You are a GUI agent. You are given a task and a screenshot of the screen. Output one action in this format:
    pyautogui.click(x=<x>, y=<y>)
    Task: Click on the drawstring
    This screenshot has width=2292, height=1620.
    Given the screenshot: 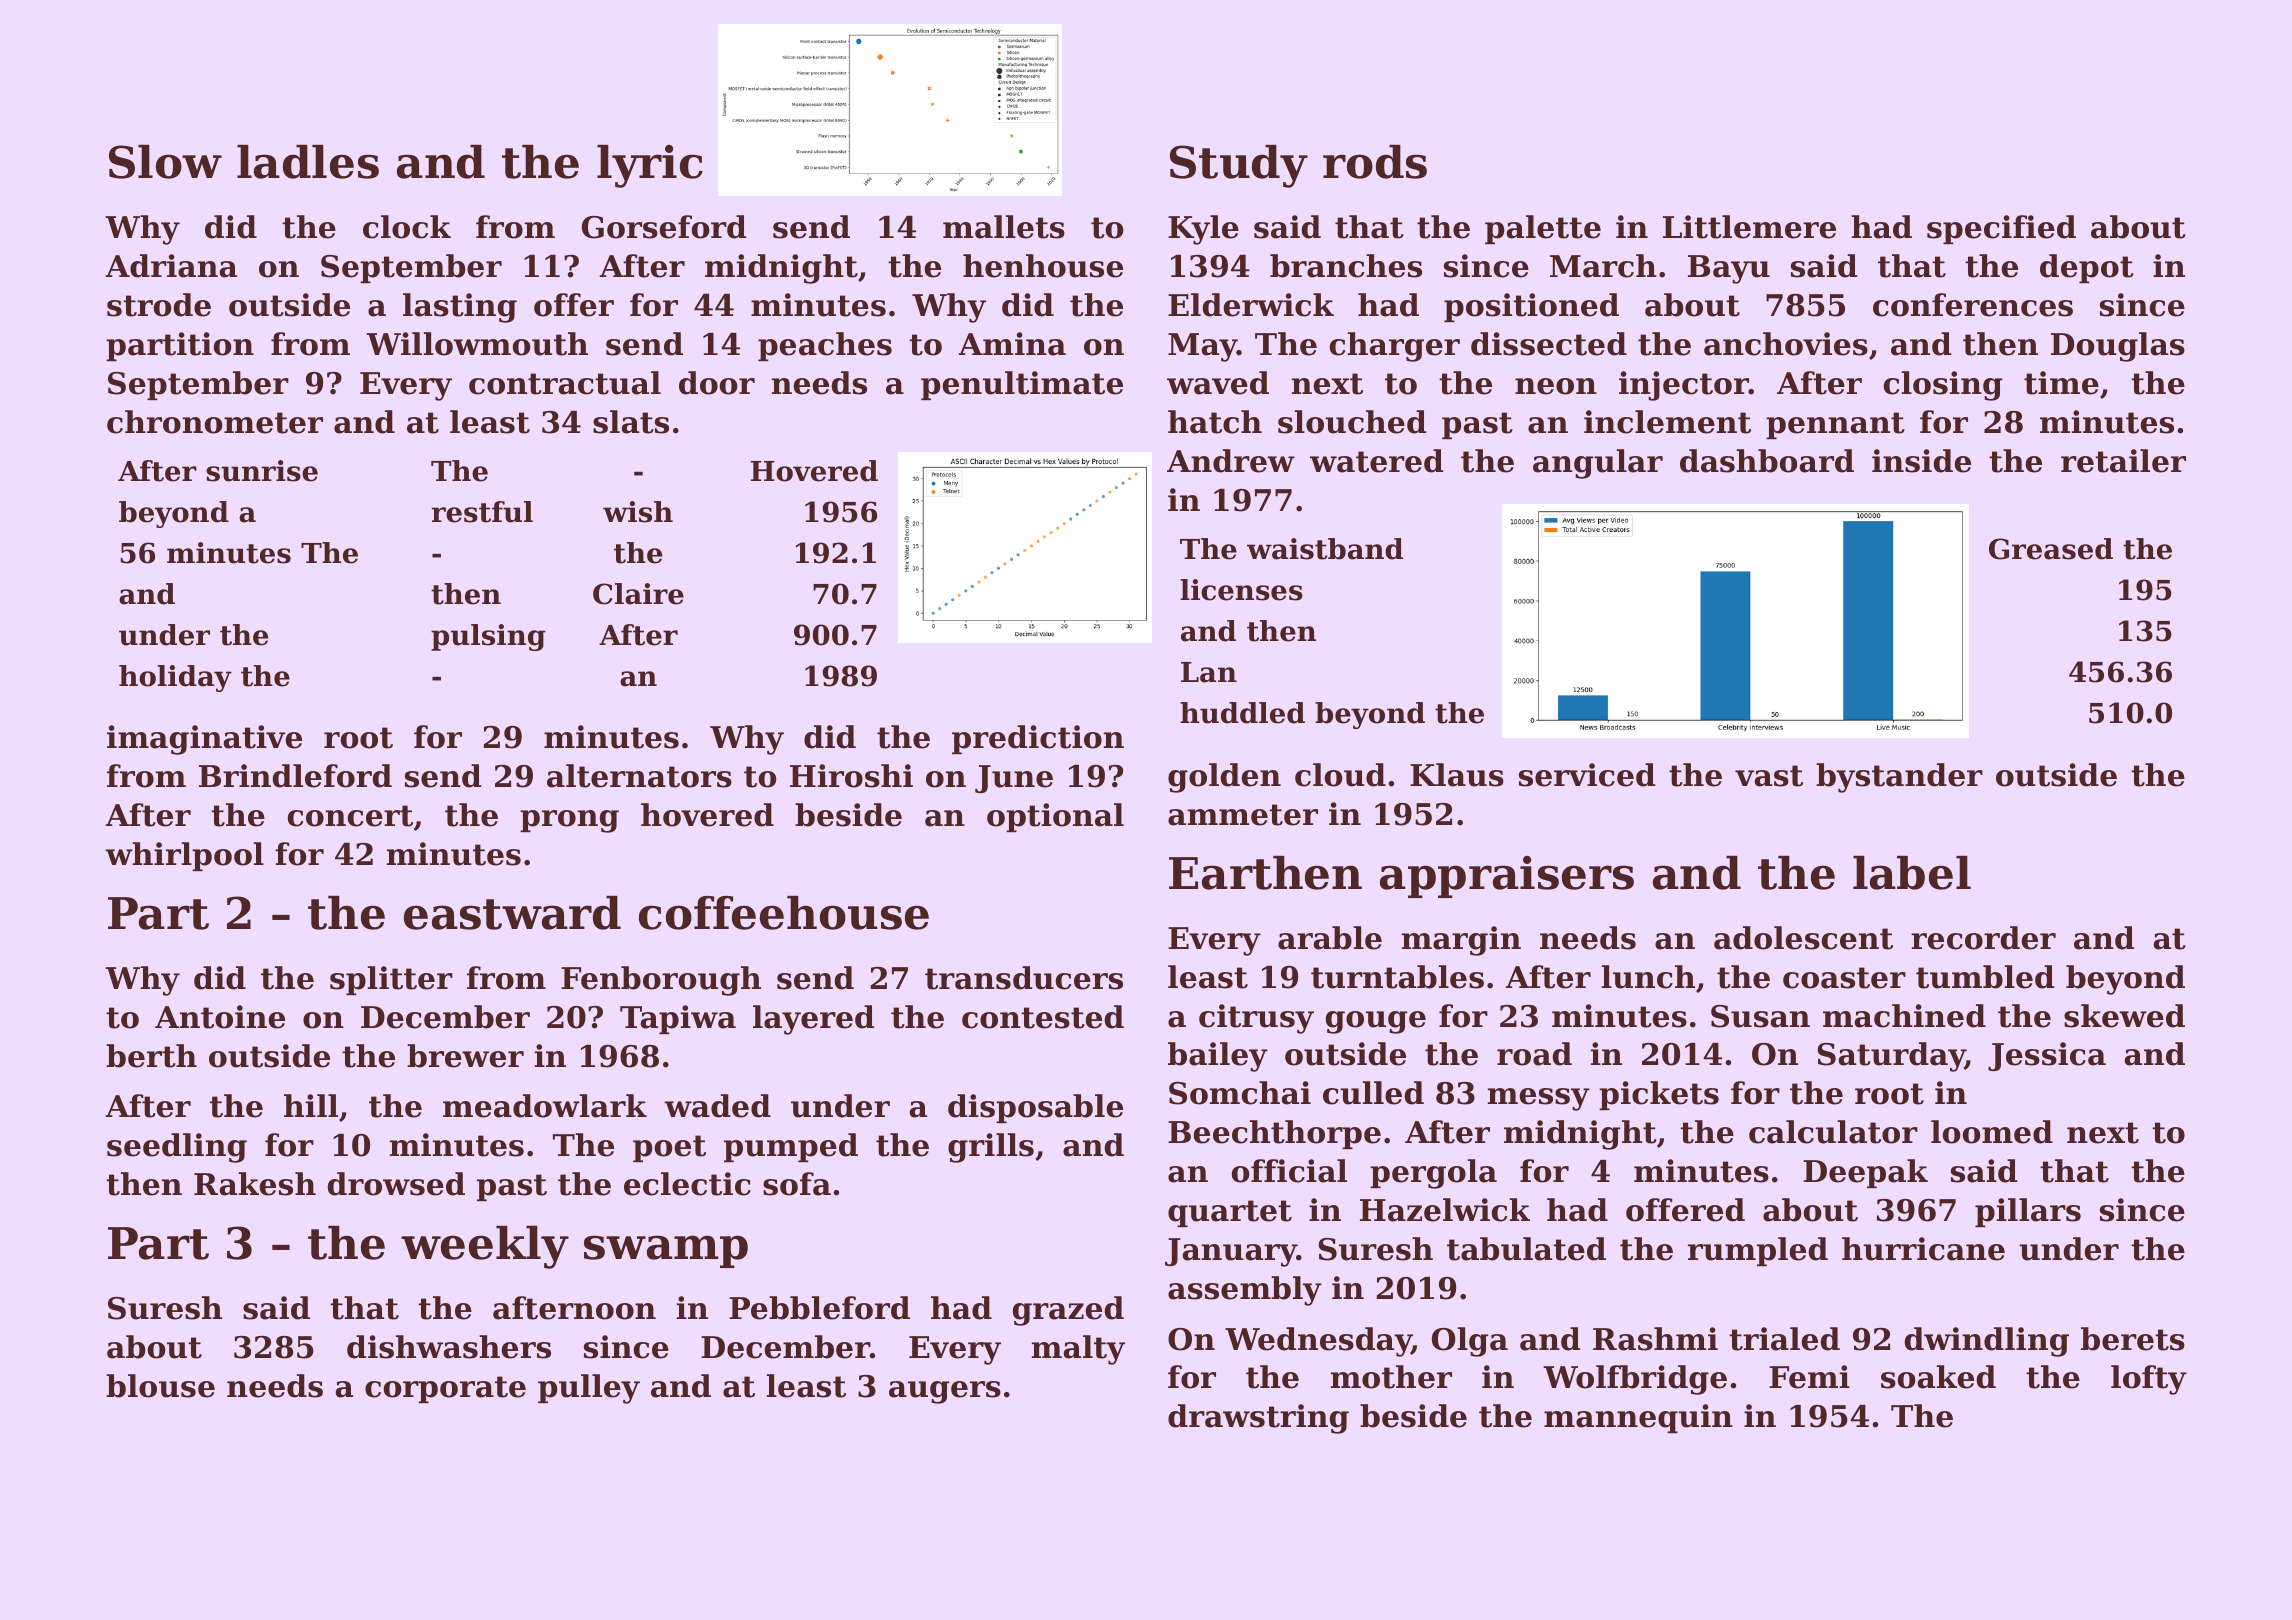 What is the action you would take?
    pyautogui.click(x=1258, y=1419)
